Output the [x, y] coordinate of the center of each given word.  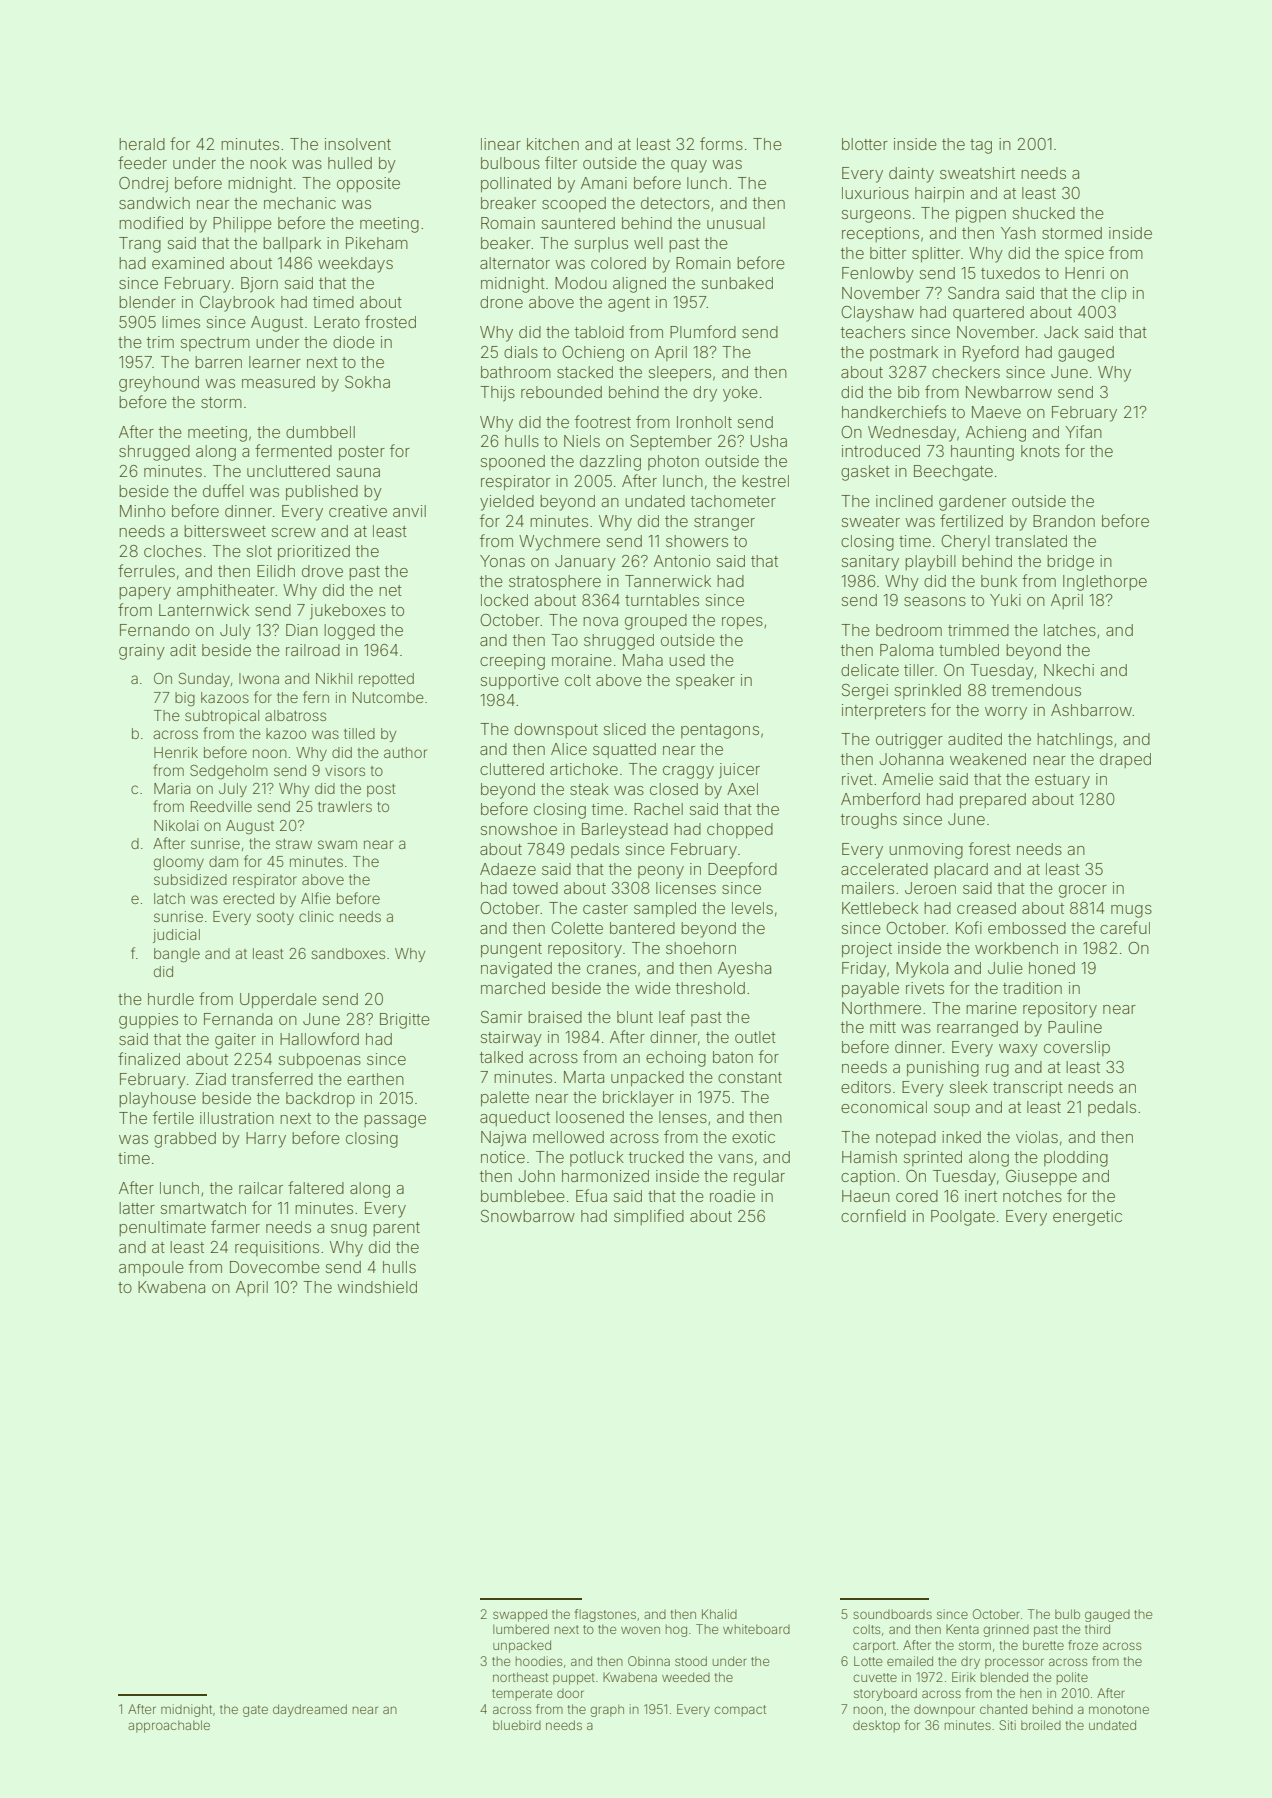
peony [661, 872]
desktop [876, 1726]
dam [223, 861]
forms [721, 143]
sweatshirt [977, 173]
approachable [169, 1726]
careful [1125, 927]
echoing [676, 1059]
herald [142, 144]
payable [870, 990]
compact [740, 1711]
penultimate [162, 1228]
